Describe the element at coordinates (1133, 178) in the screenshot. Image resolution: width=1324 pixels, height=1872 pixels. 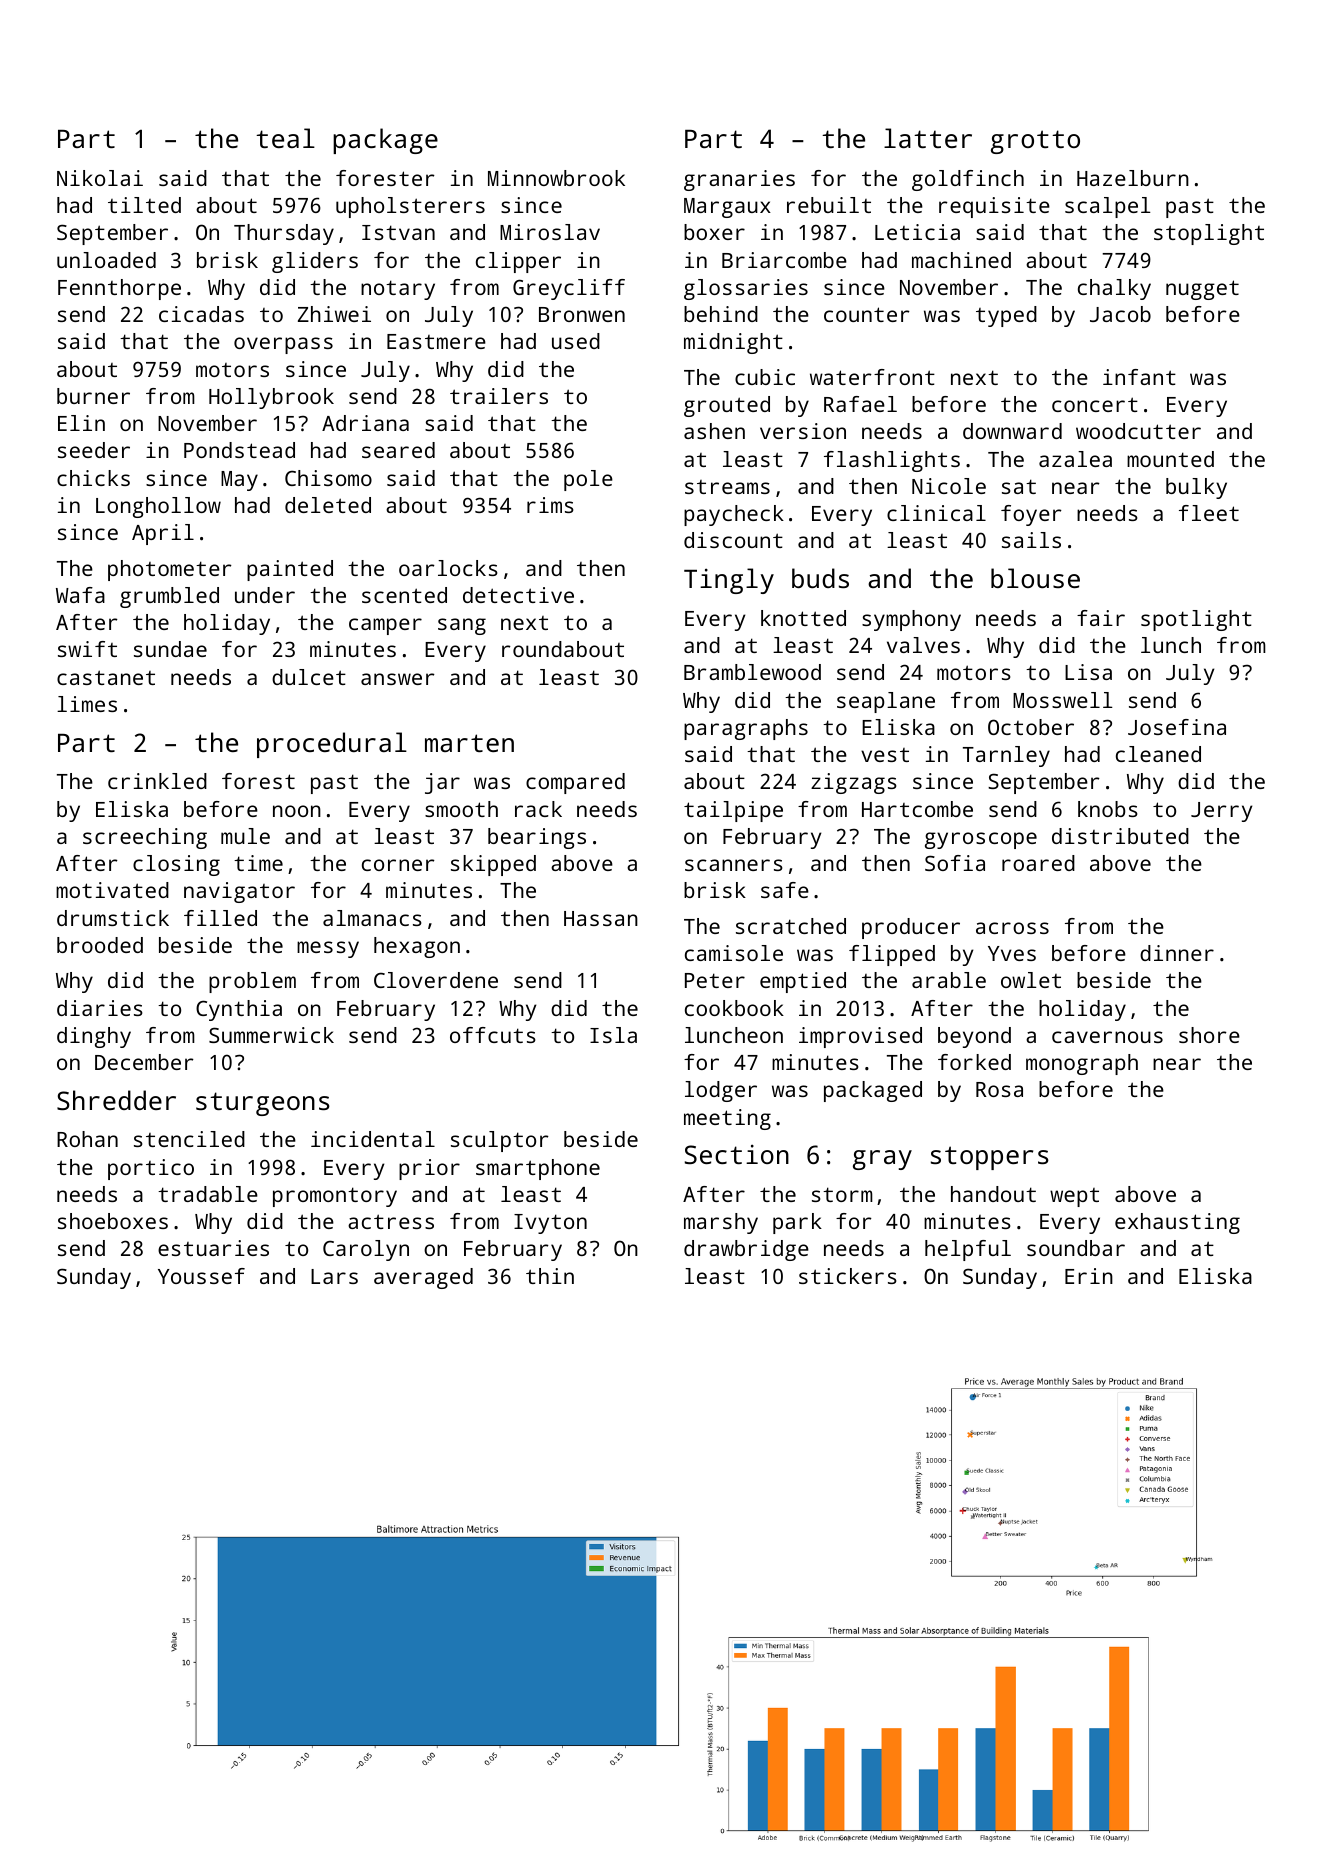
I see `Hazelburn` at that location.
